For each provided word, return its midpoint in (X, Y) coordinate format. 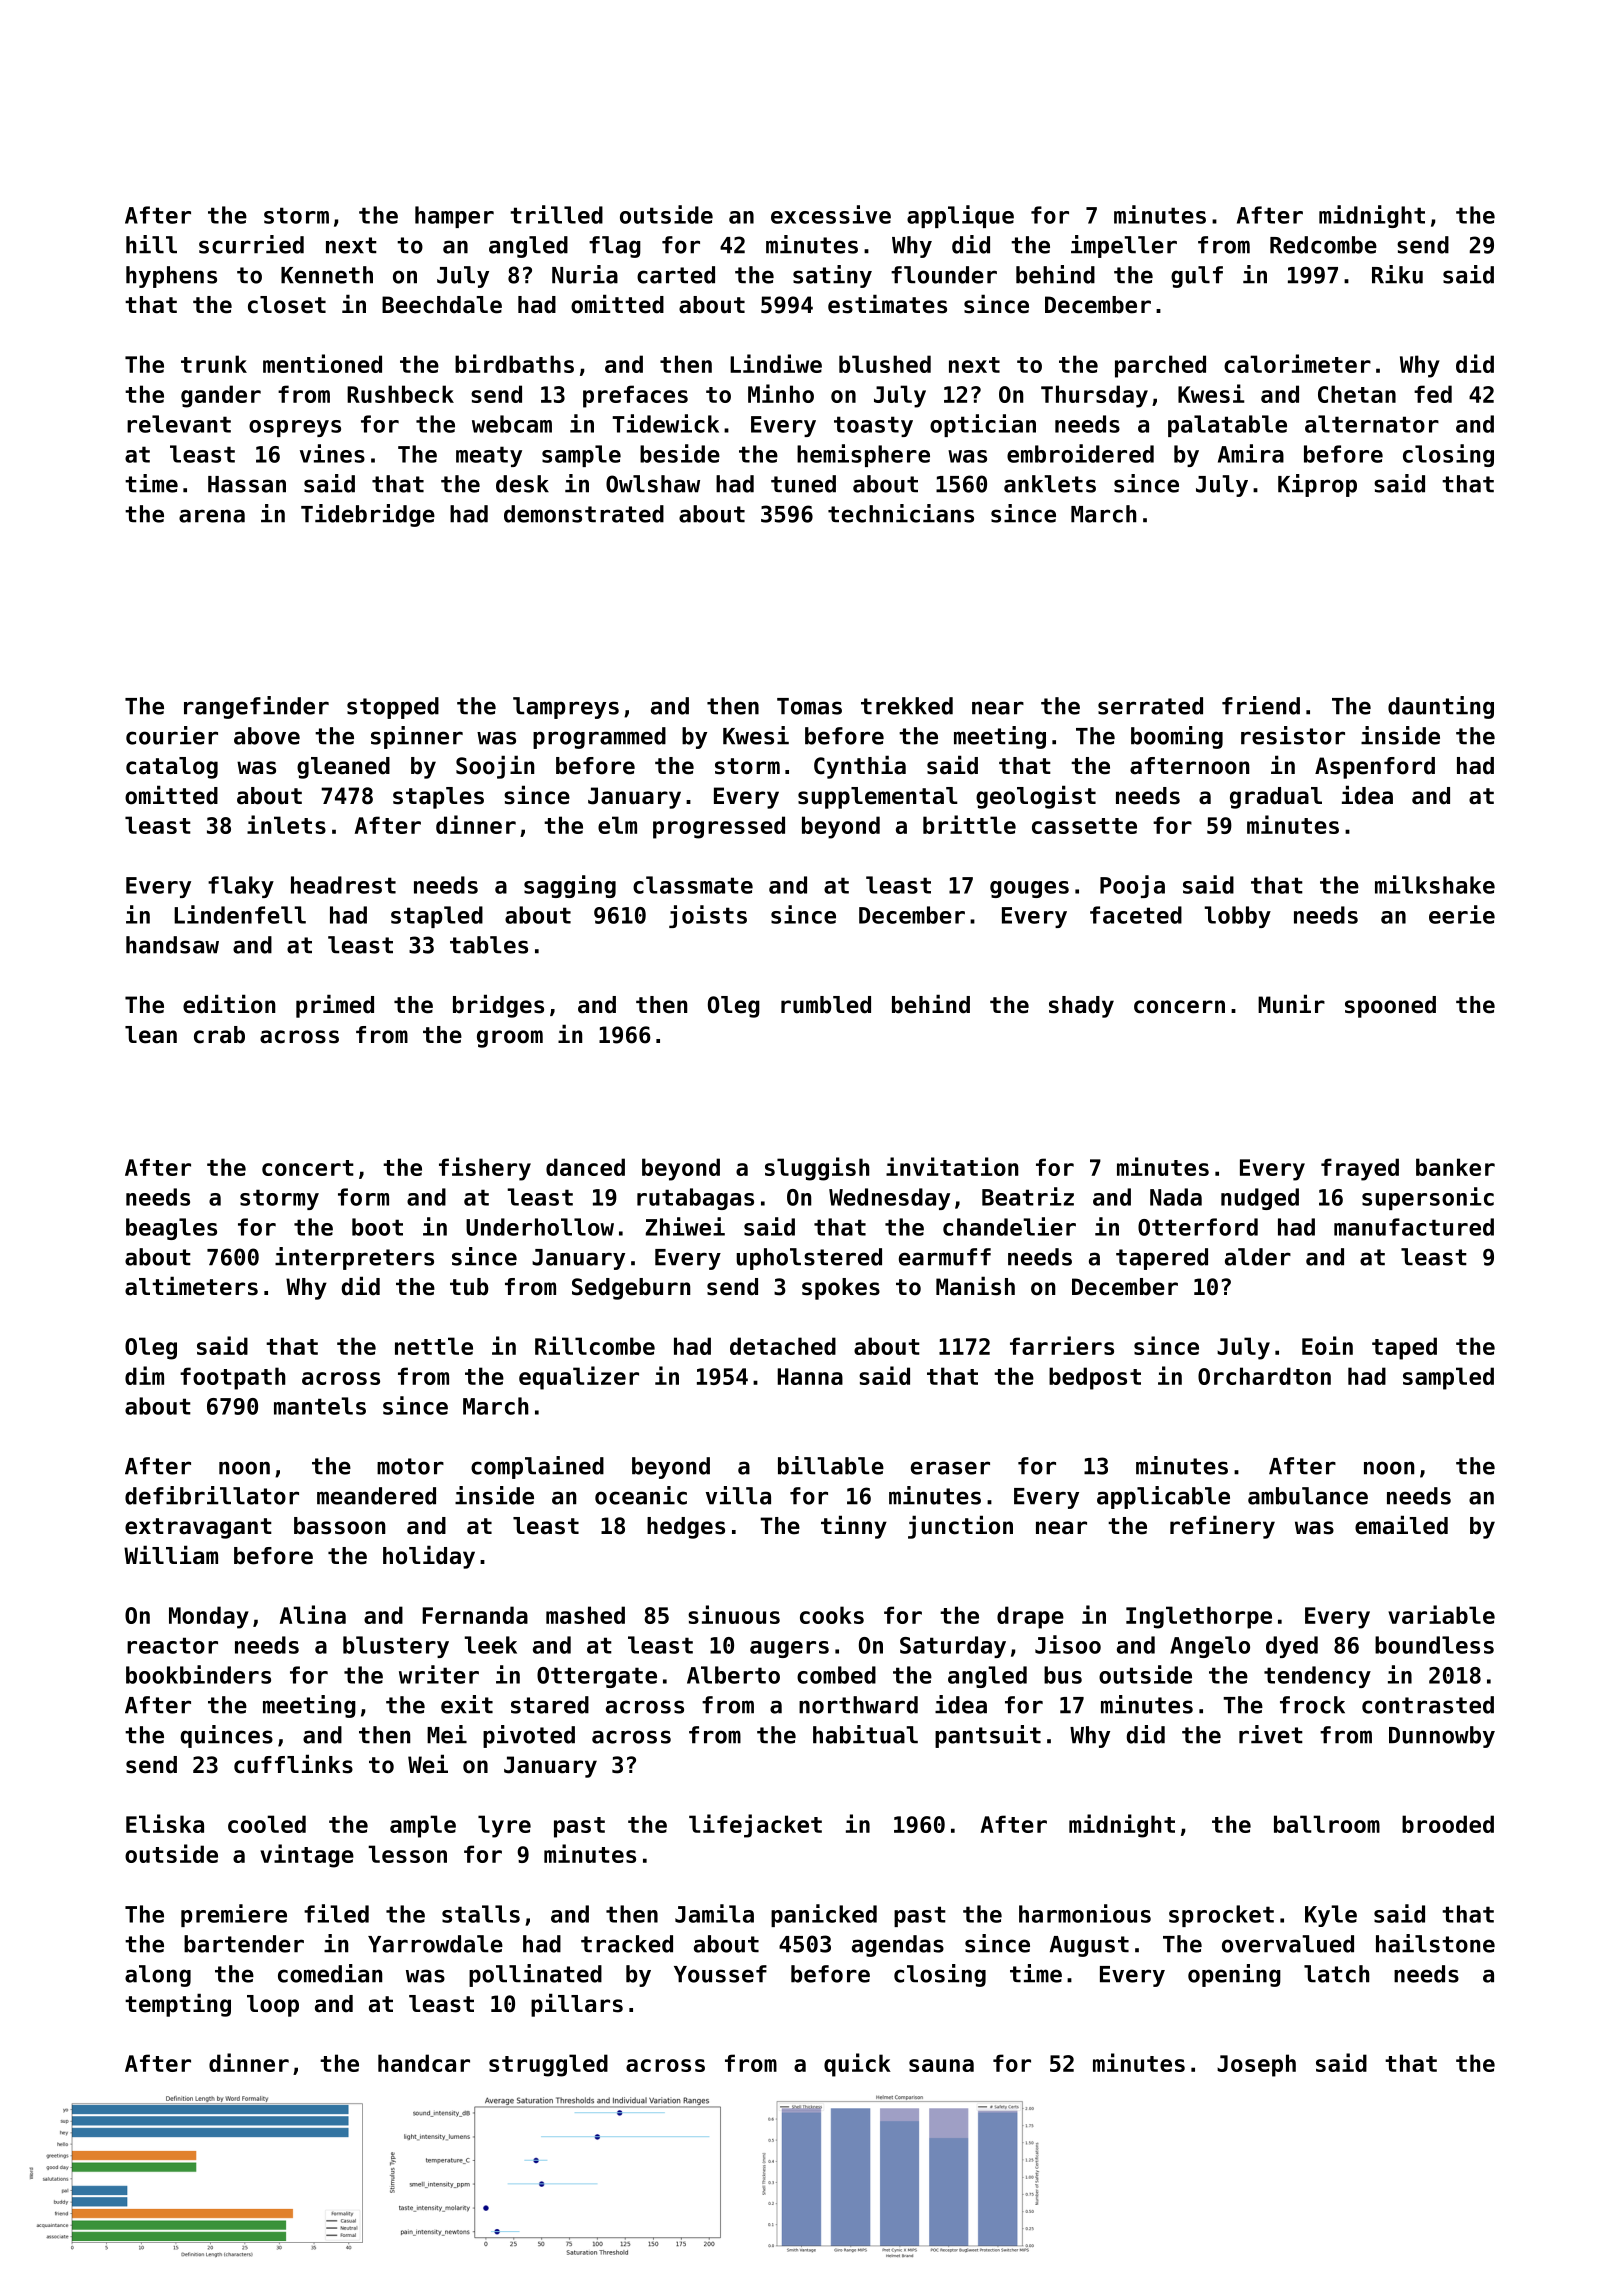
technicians (901, 513)
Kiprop (1317, 485)
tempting (178, 2005)
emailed (1401, 1525)
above (267, 736)
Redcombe (1323, 245)
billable (831, 1465)
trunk (214, 364)
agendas (898, 1946)
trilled (556, 214)
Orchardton (1264, 1376)
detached (783, 1346)
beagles (171, 1229)
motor (410, 1466)
